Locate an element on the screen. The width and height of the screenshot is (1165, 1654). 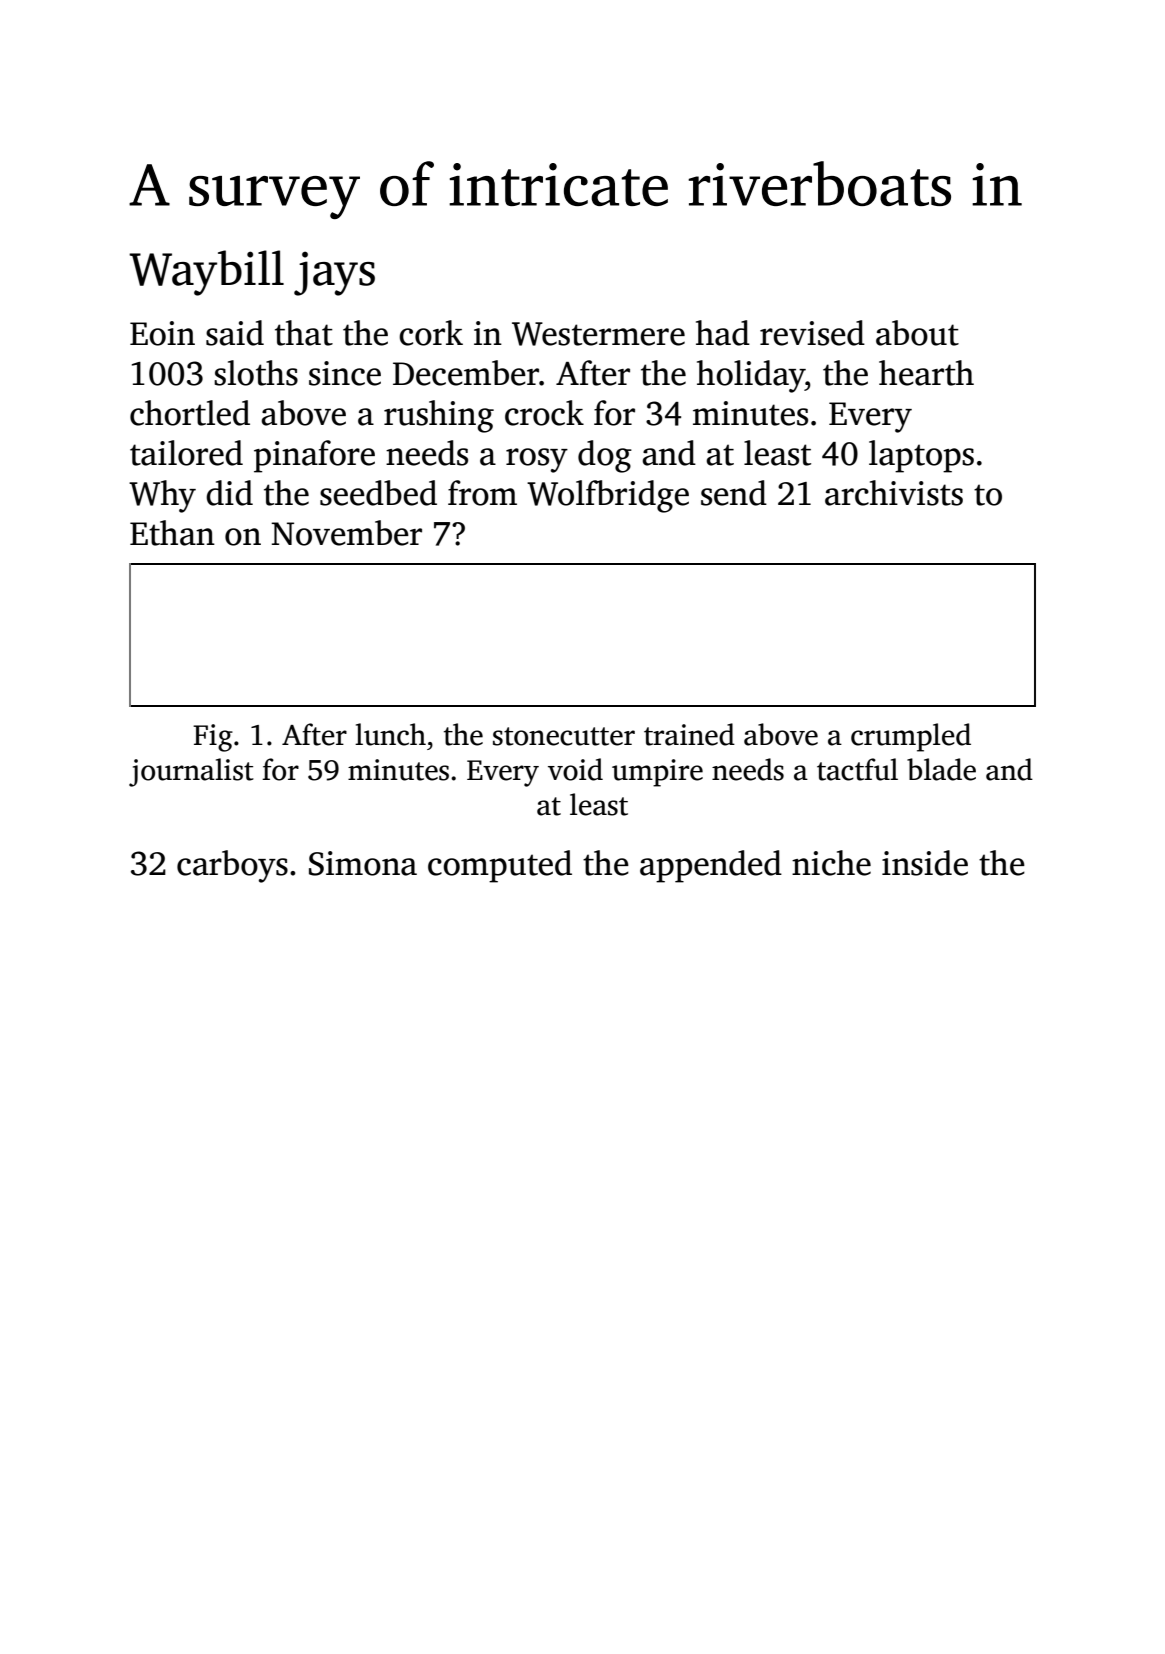
Fig is located at coordinates (213, 738).
